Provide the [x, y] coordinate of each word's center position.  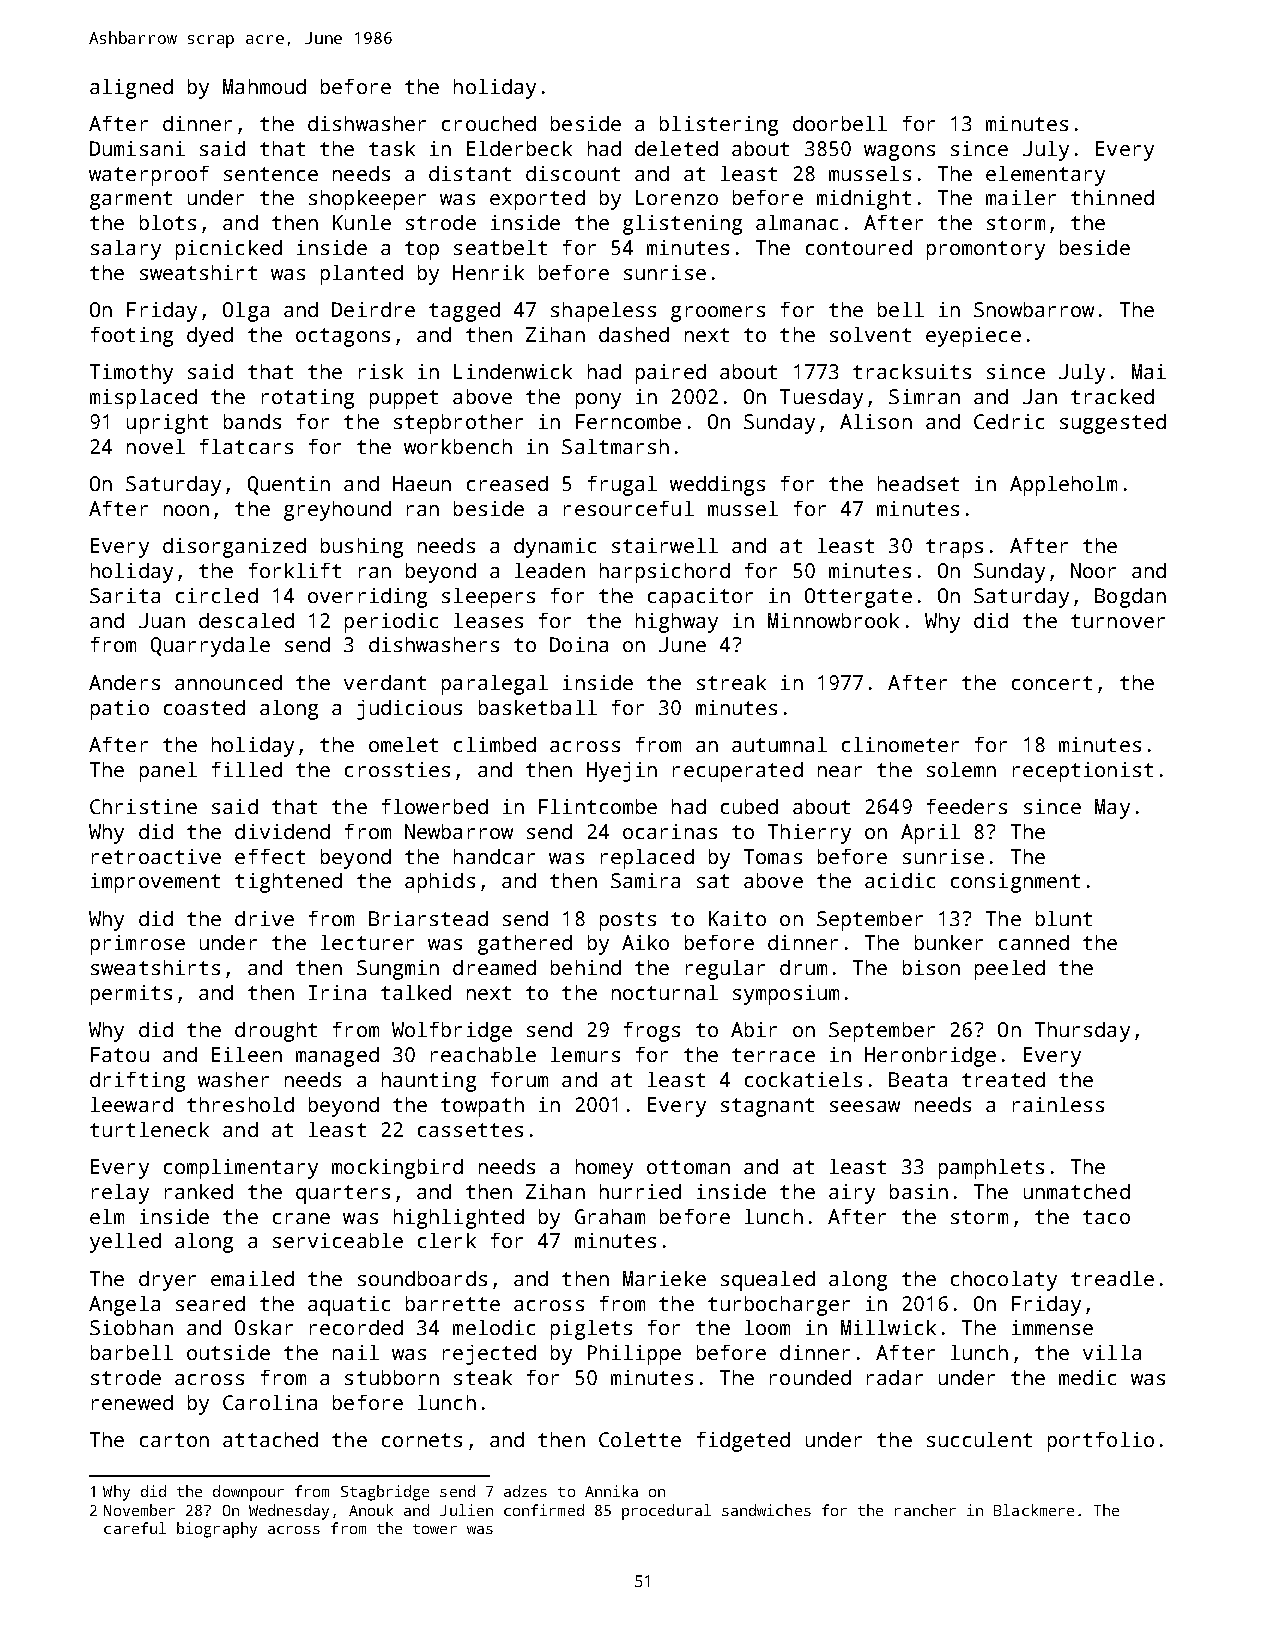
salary [126, 250]
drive [264, 918]
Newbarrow [459, 831]
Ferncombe [628, 421]
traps [954, 548]
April [930, 834]
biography [217, 1530]
